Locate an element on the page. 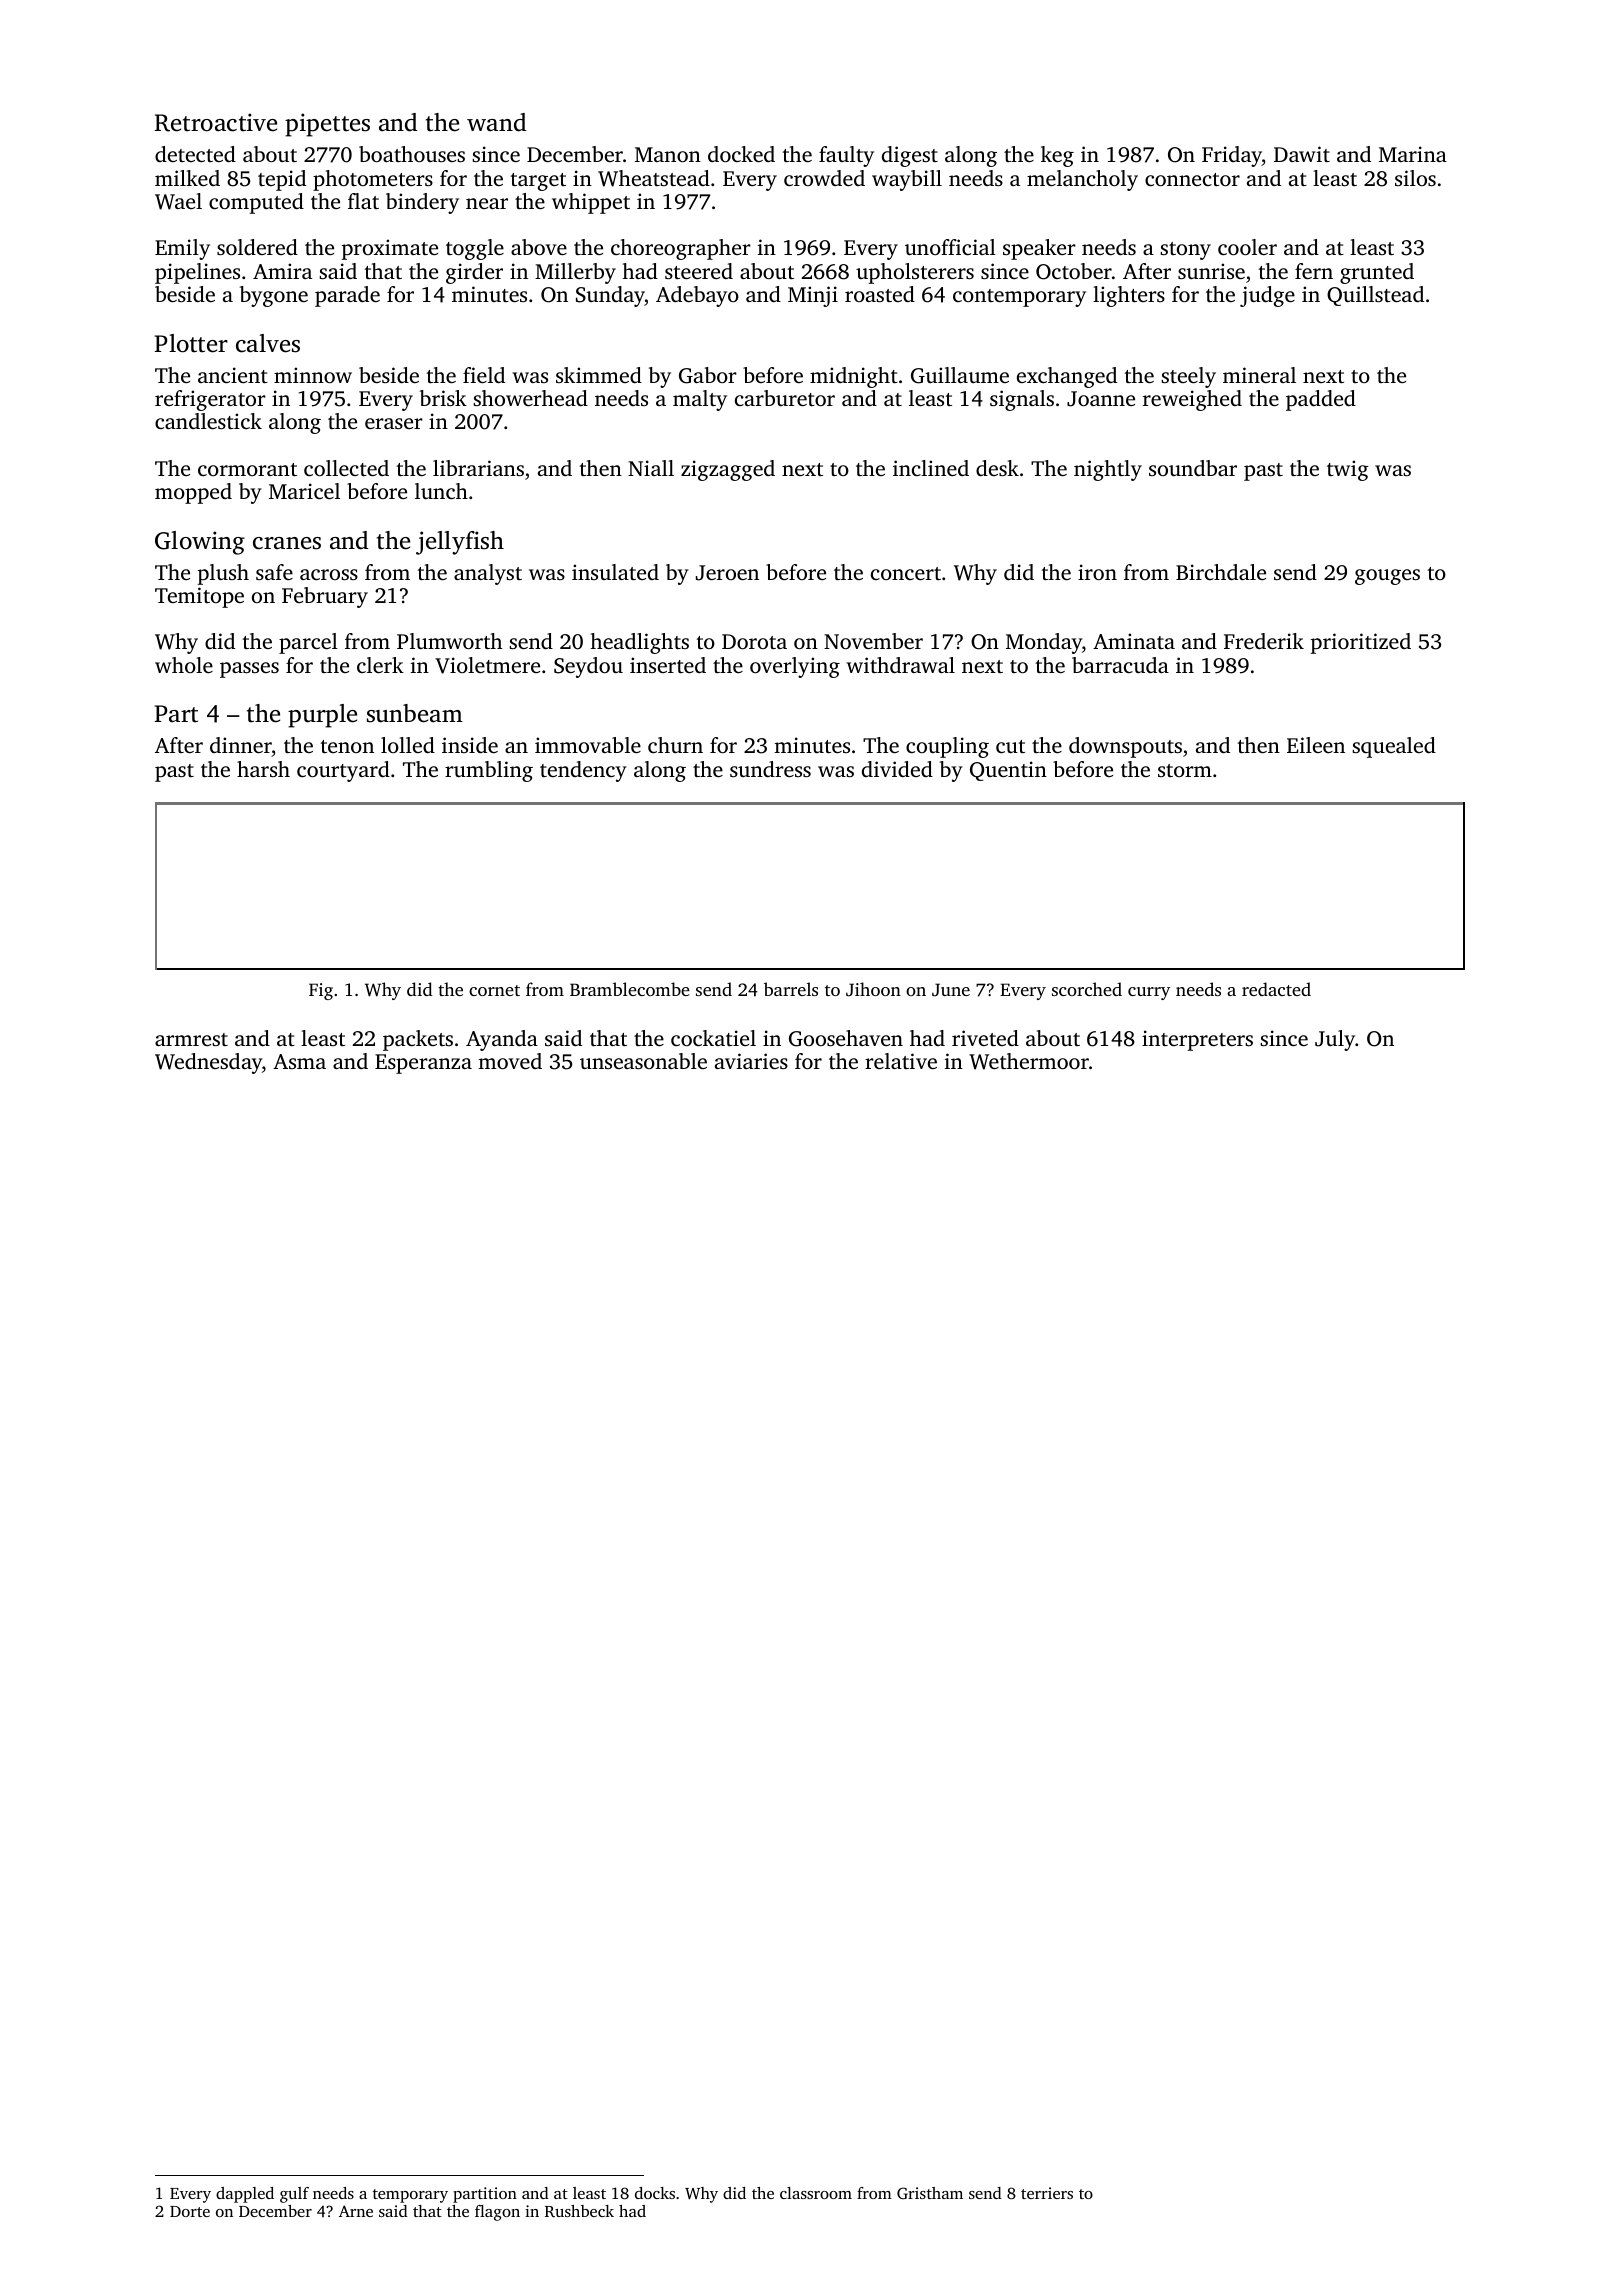 This page has height=2292, width=1620. wand is located at coordinates (496, 122).
